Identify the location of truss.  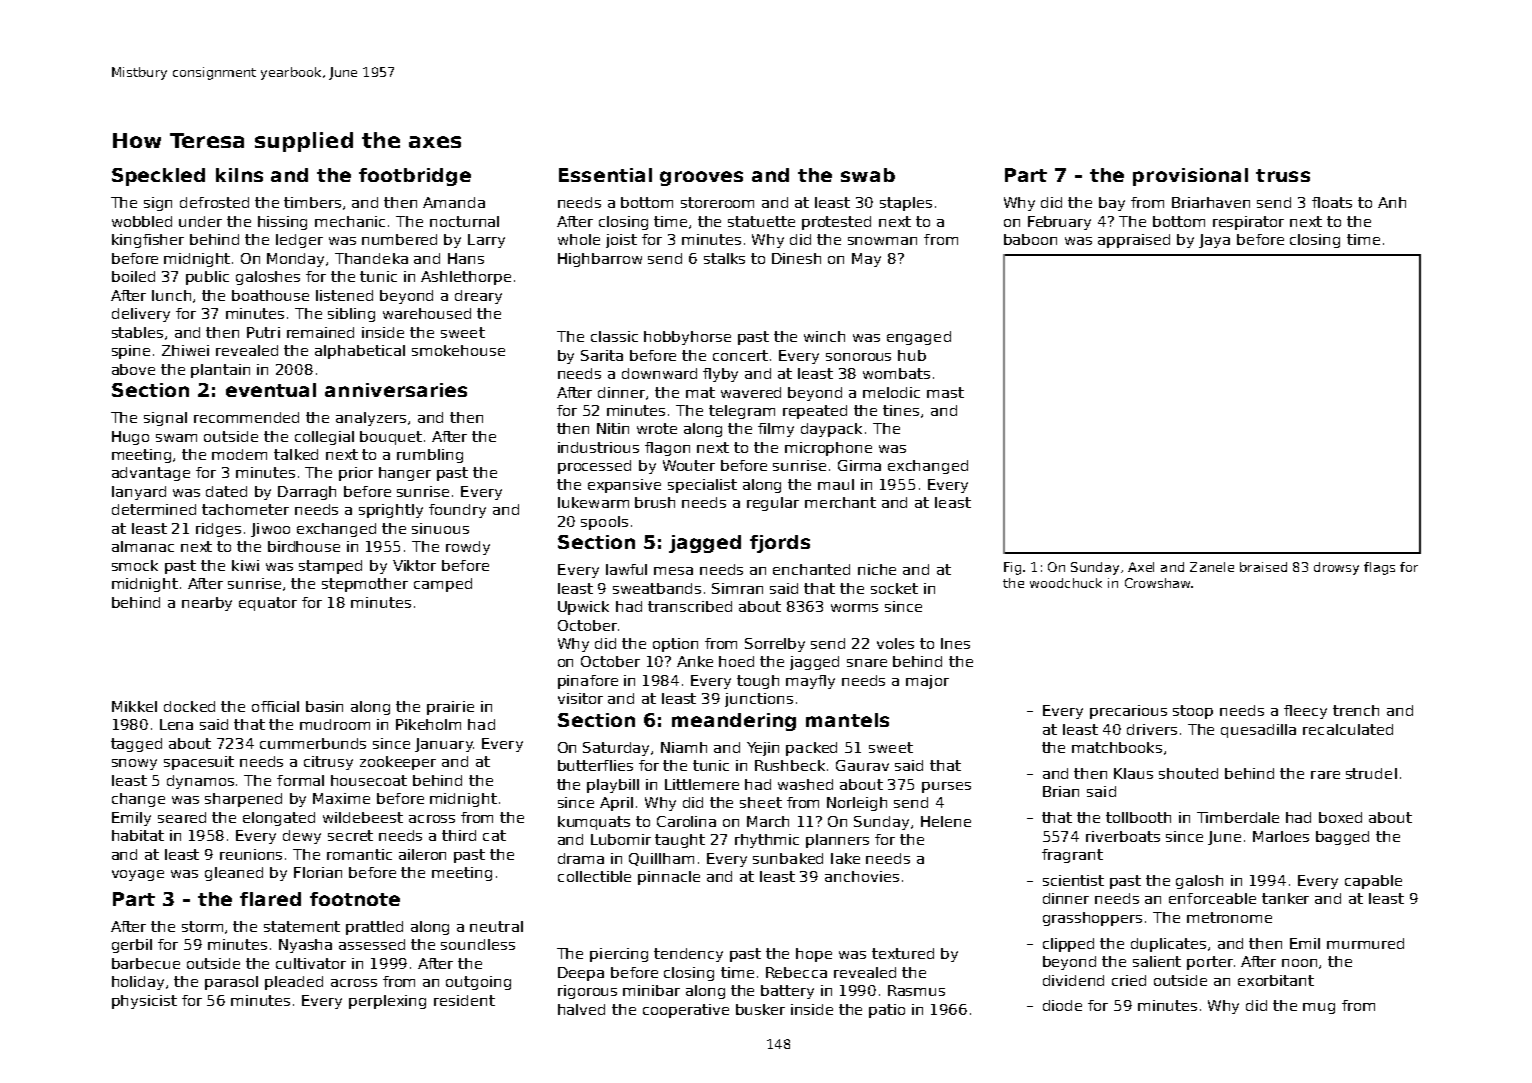
(1283, 175).
